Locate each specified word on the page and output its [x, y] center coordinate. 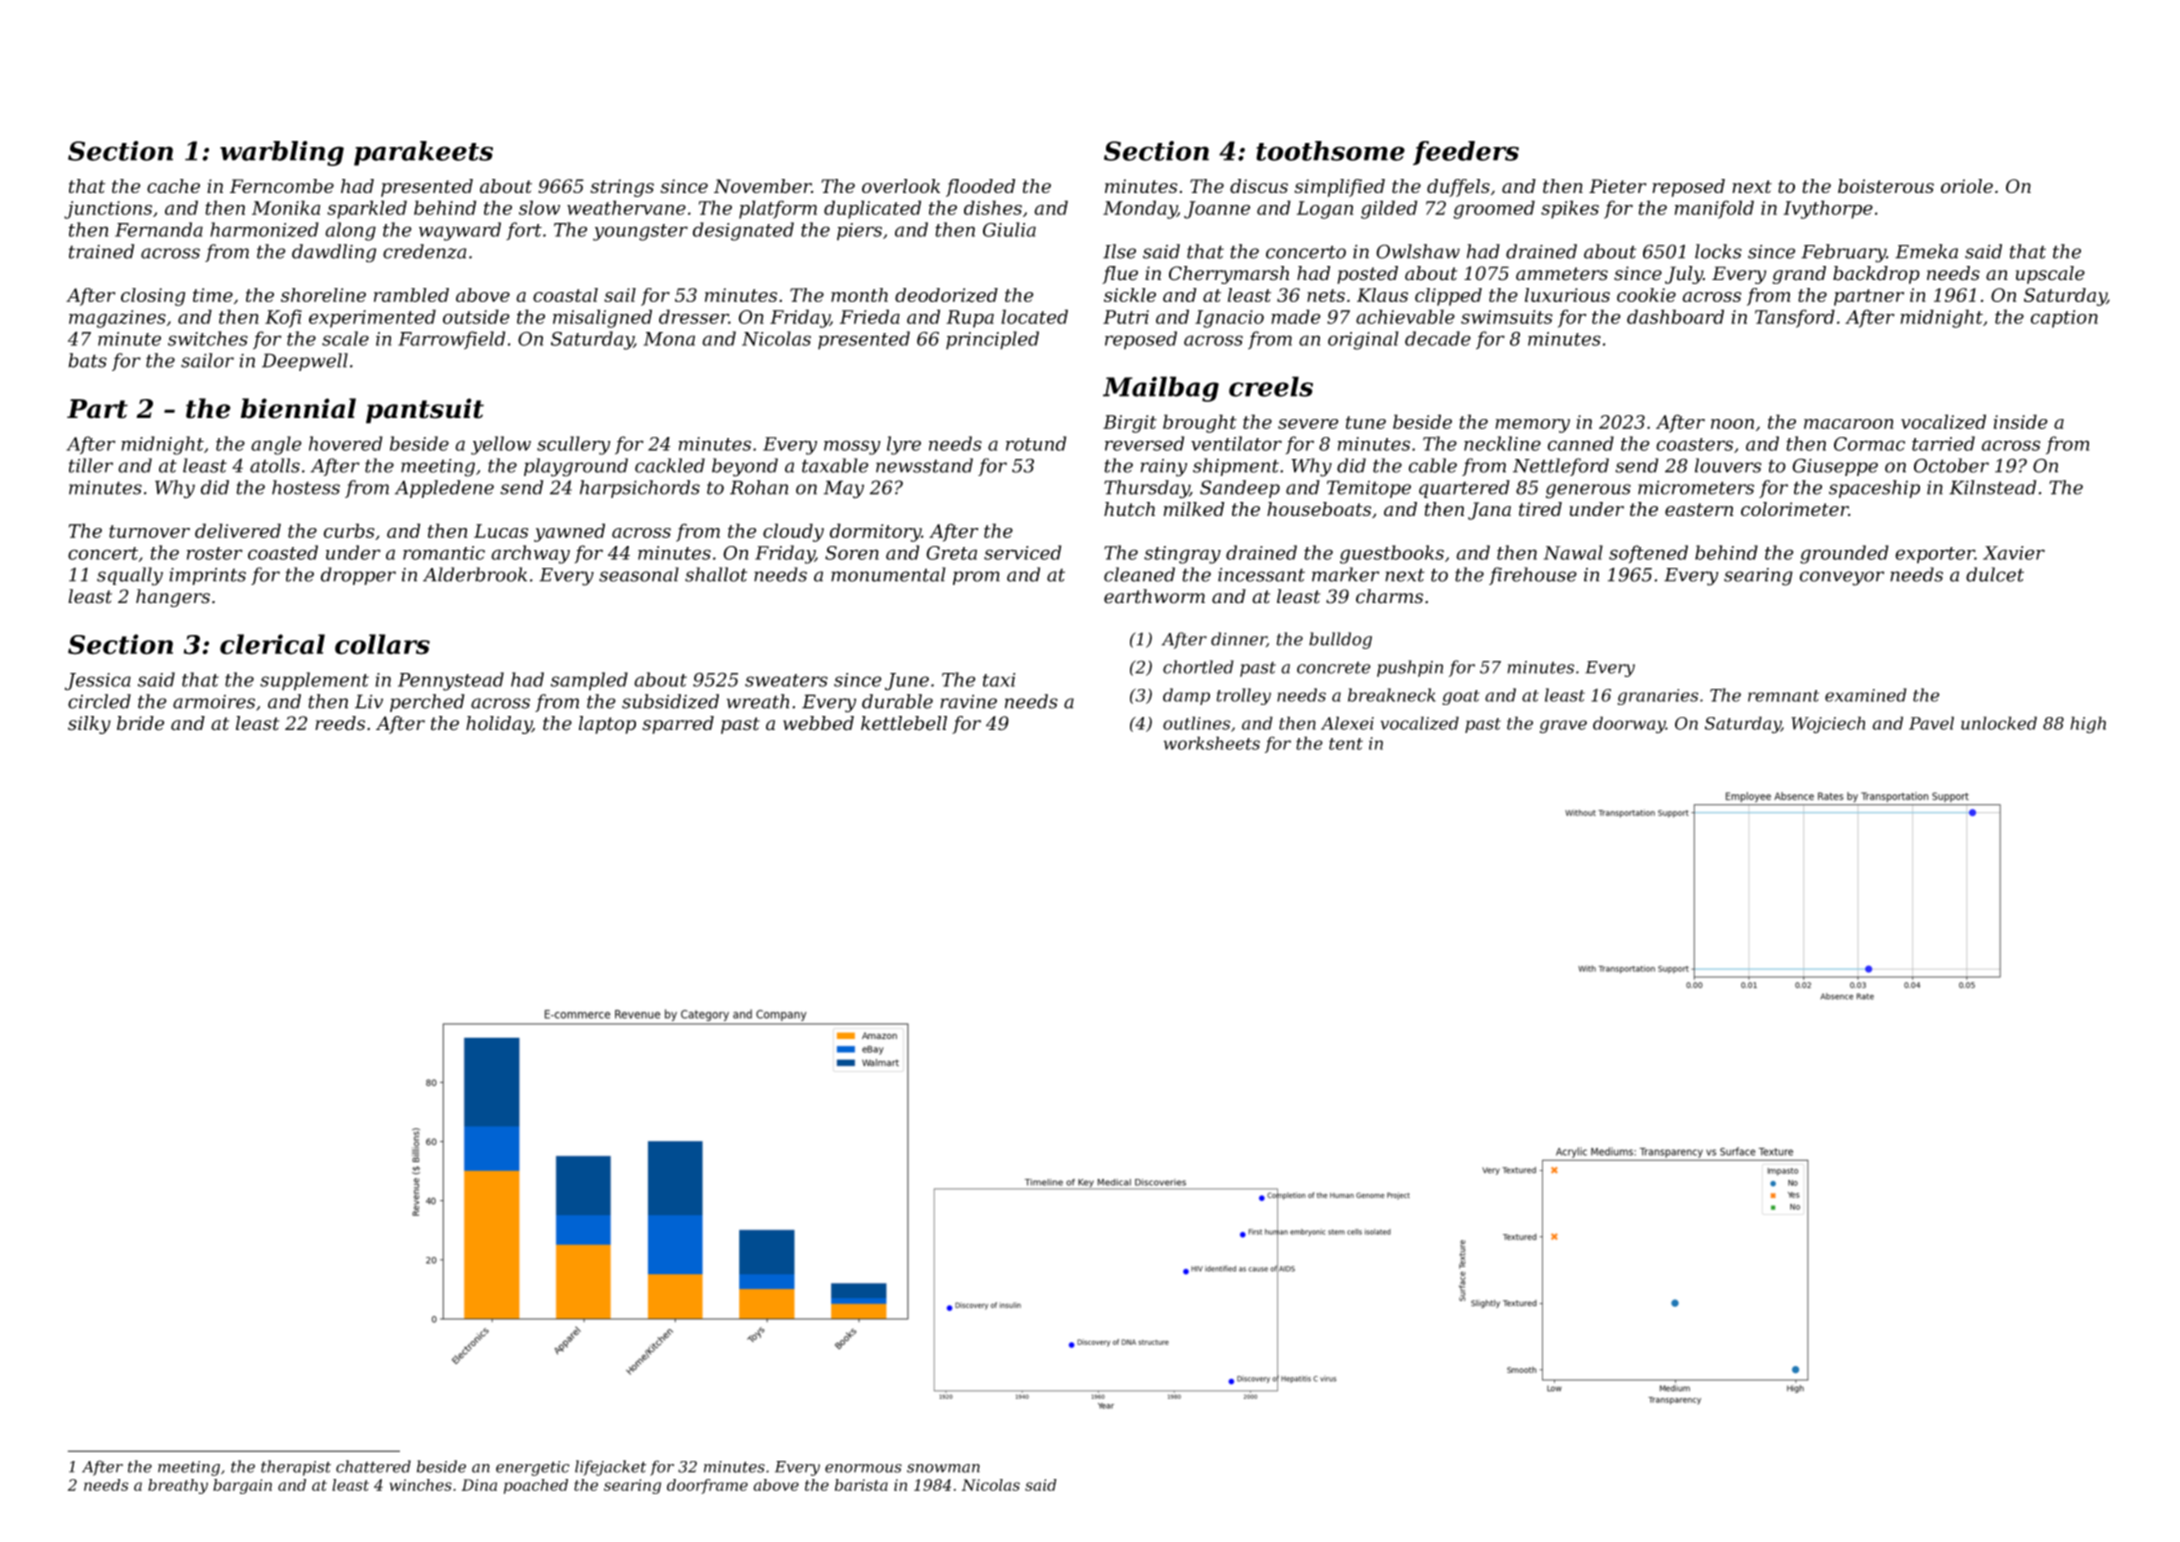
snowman [943, 1468]
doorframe [707, 1486]
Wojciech [1828, 725]
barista [861, 1485]
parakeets [423, 153]
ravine [968, 702]
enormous [863, 1468]
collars [382, 644]
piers [859, 232]
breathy [178, 1486]
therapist [296, 1468]
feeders [1466, 153]
